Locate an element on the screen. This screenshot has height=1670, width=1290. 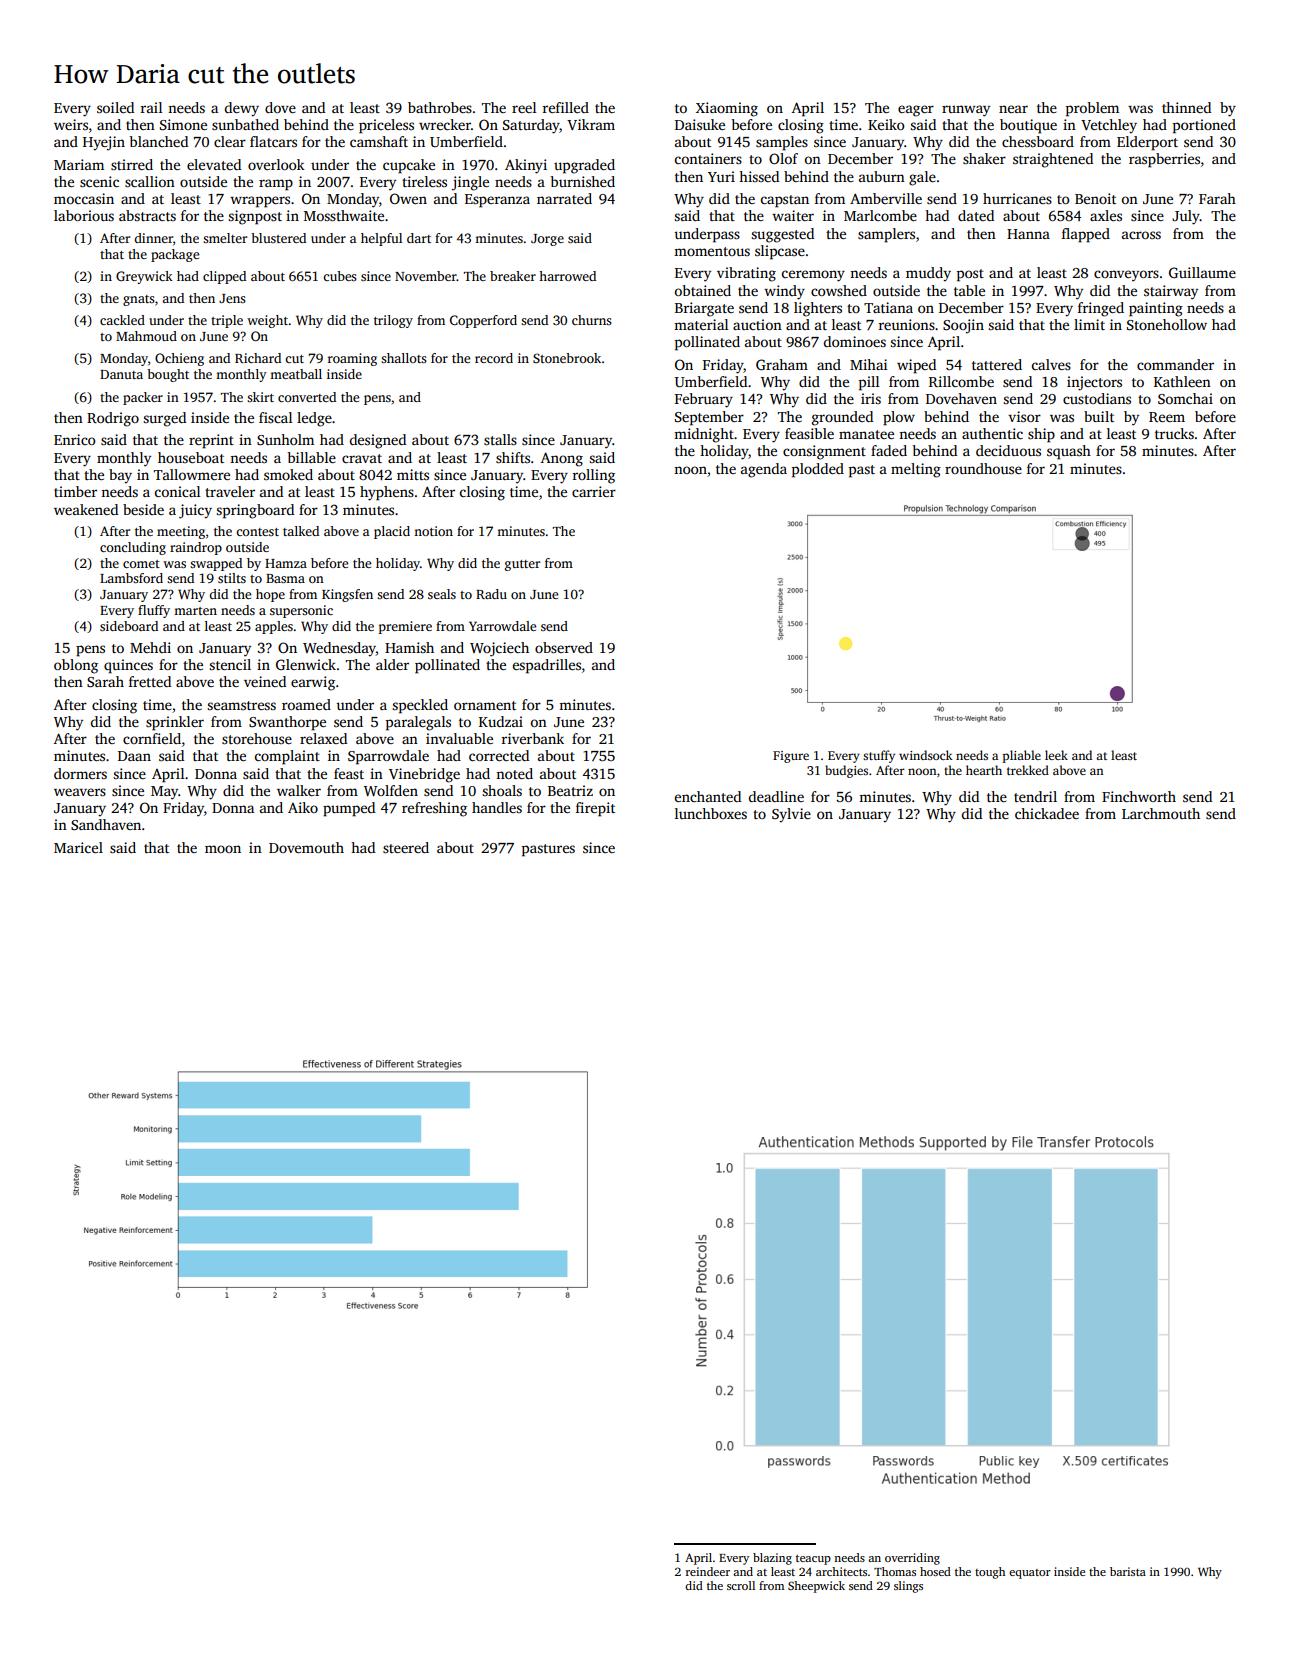
reindeer is located at coordinates (708, 1571).
